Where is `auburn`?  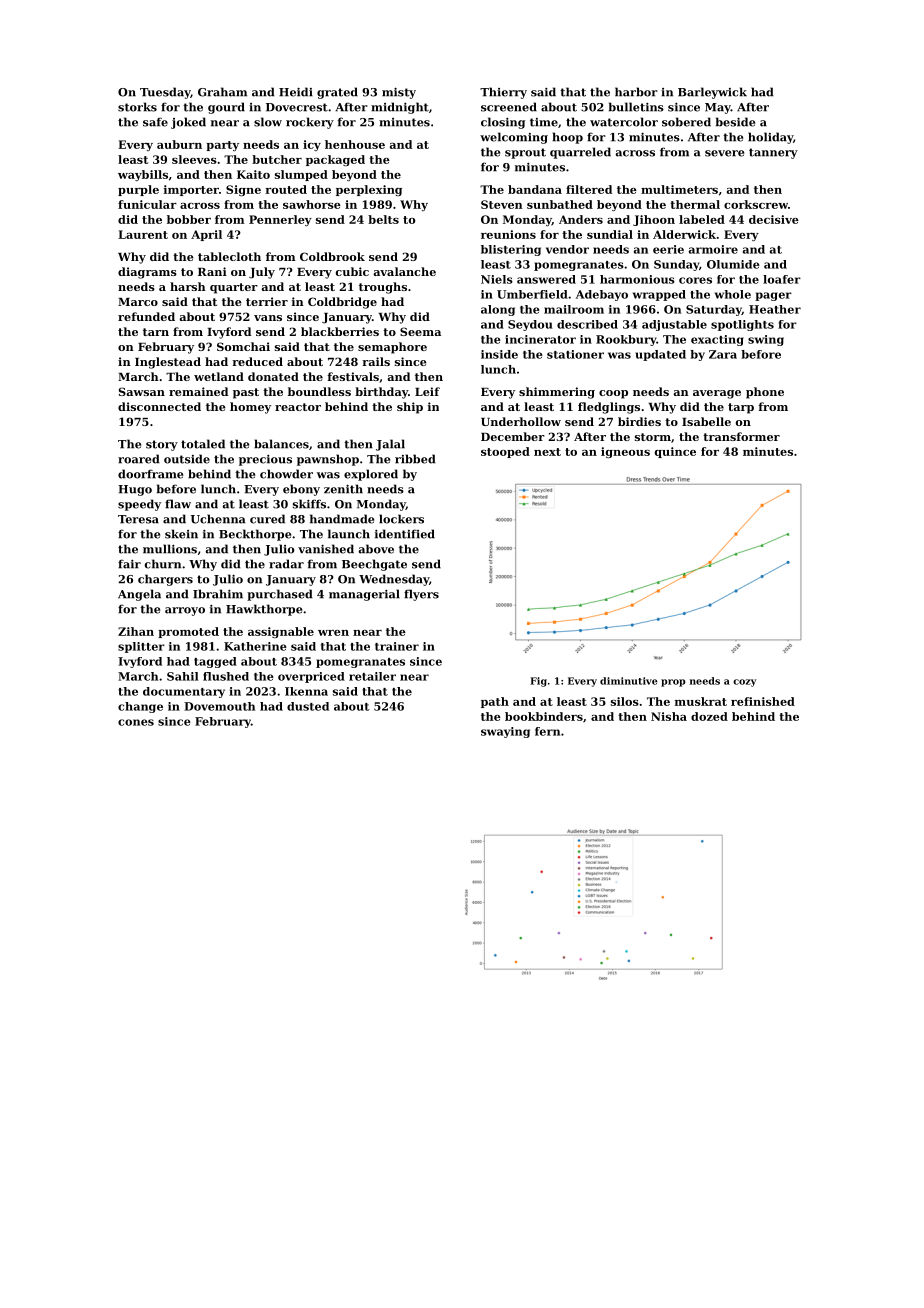 auburn is located at coordinates (179, 144).
